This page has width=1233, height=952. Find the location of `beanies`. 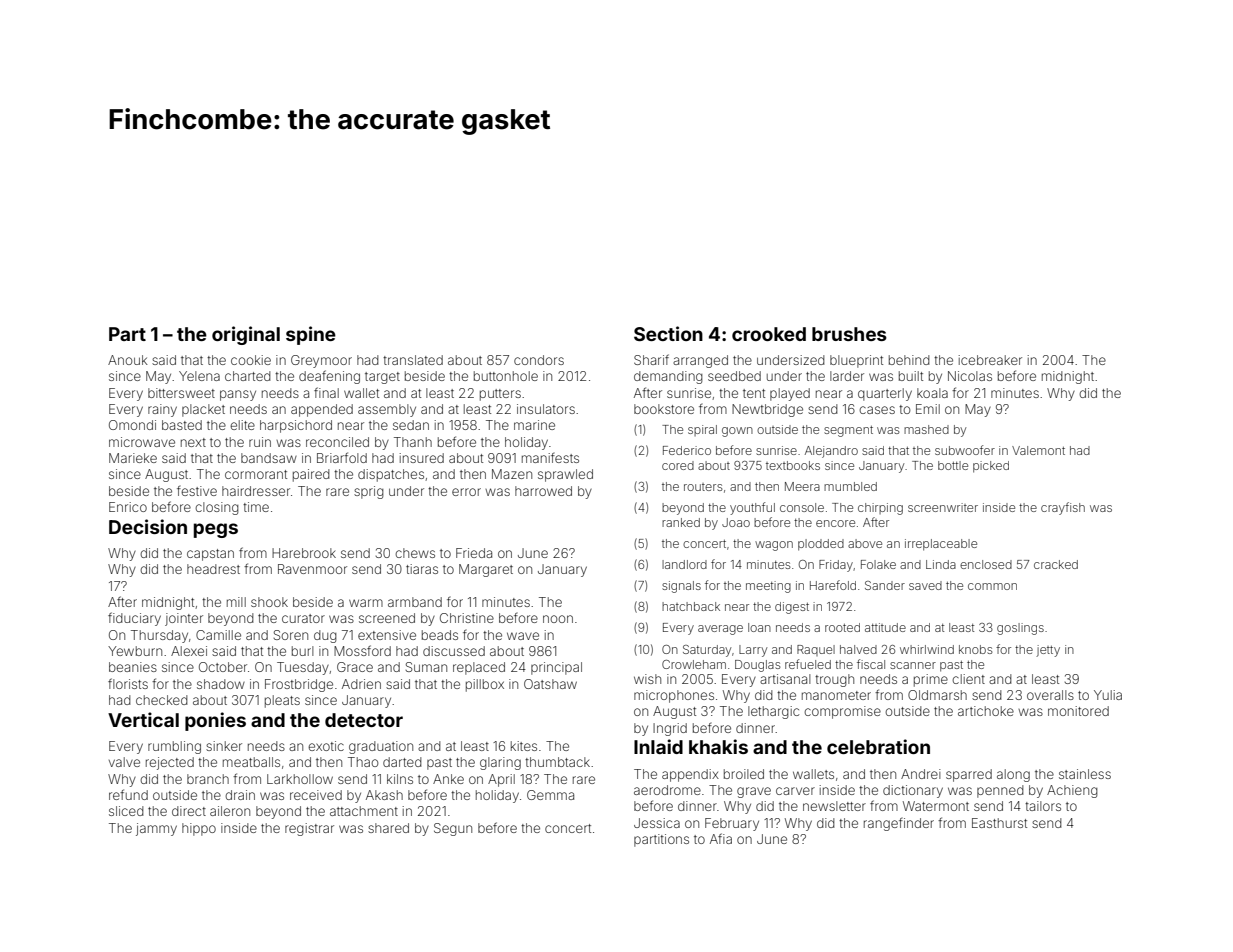

beanies is located at coordinates (133, 667).
